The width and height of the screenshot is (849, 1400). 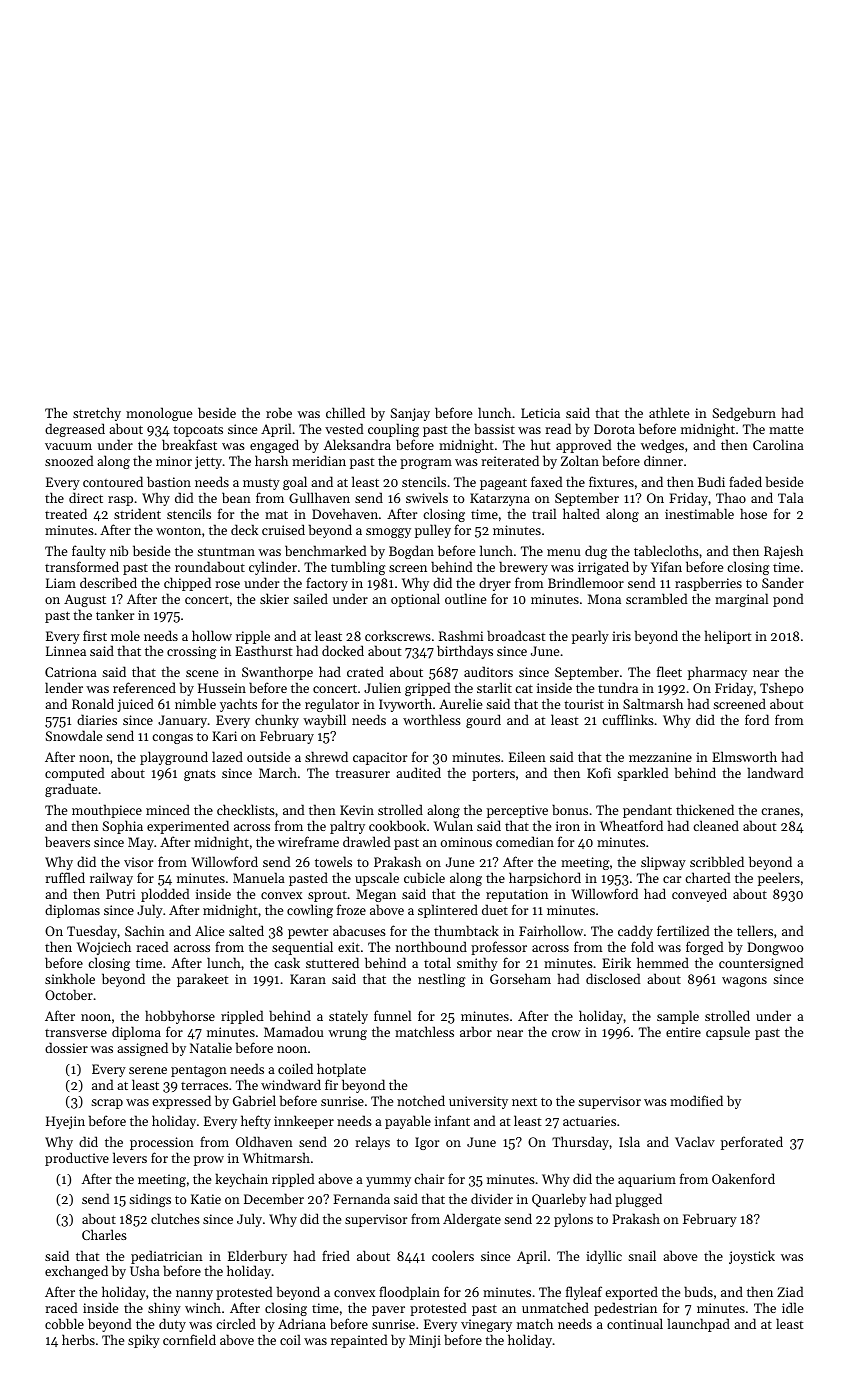 I want to click on Zoltan, so click(x=580, y=460).
